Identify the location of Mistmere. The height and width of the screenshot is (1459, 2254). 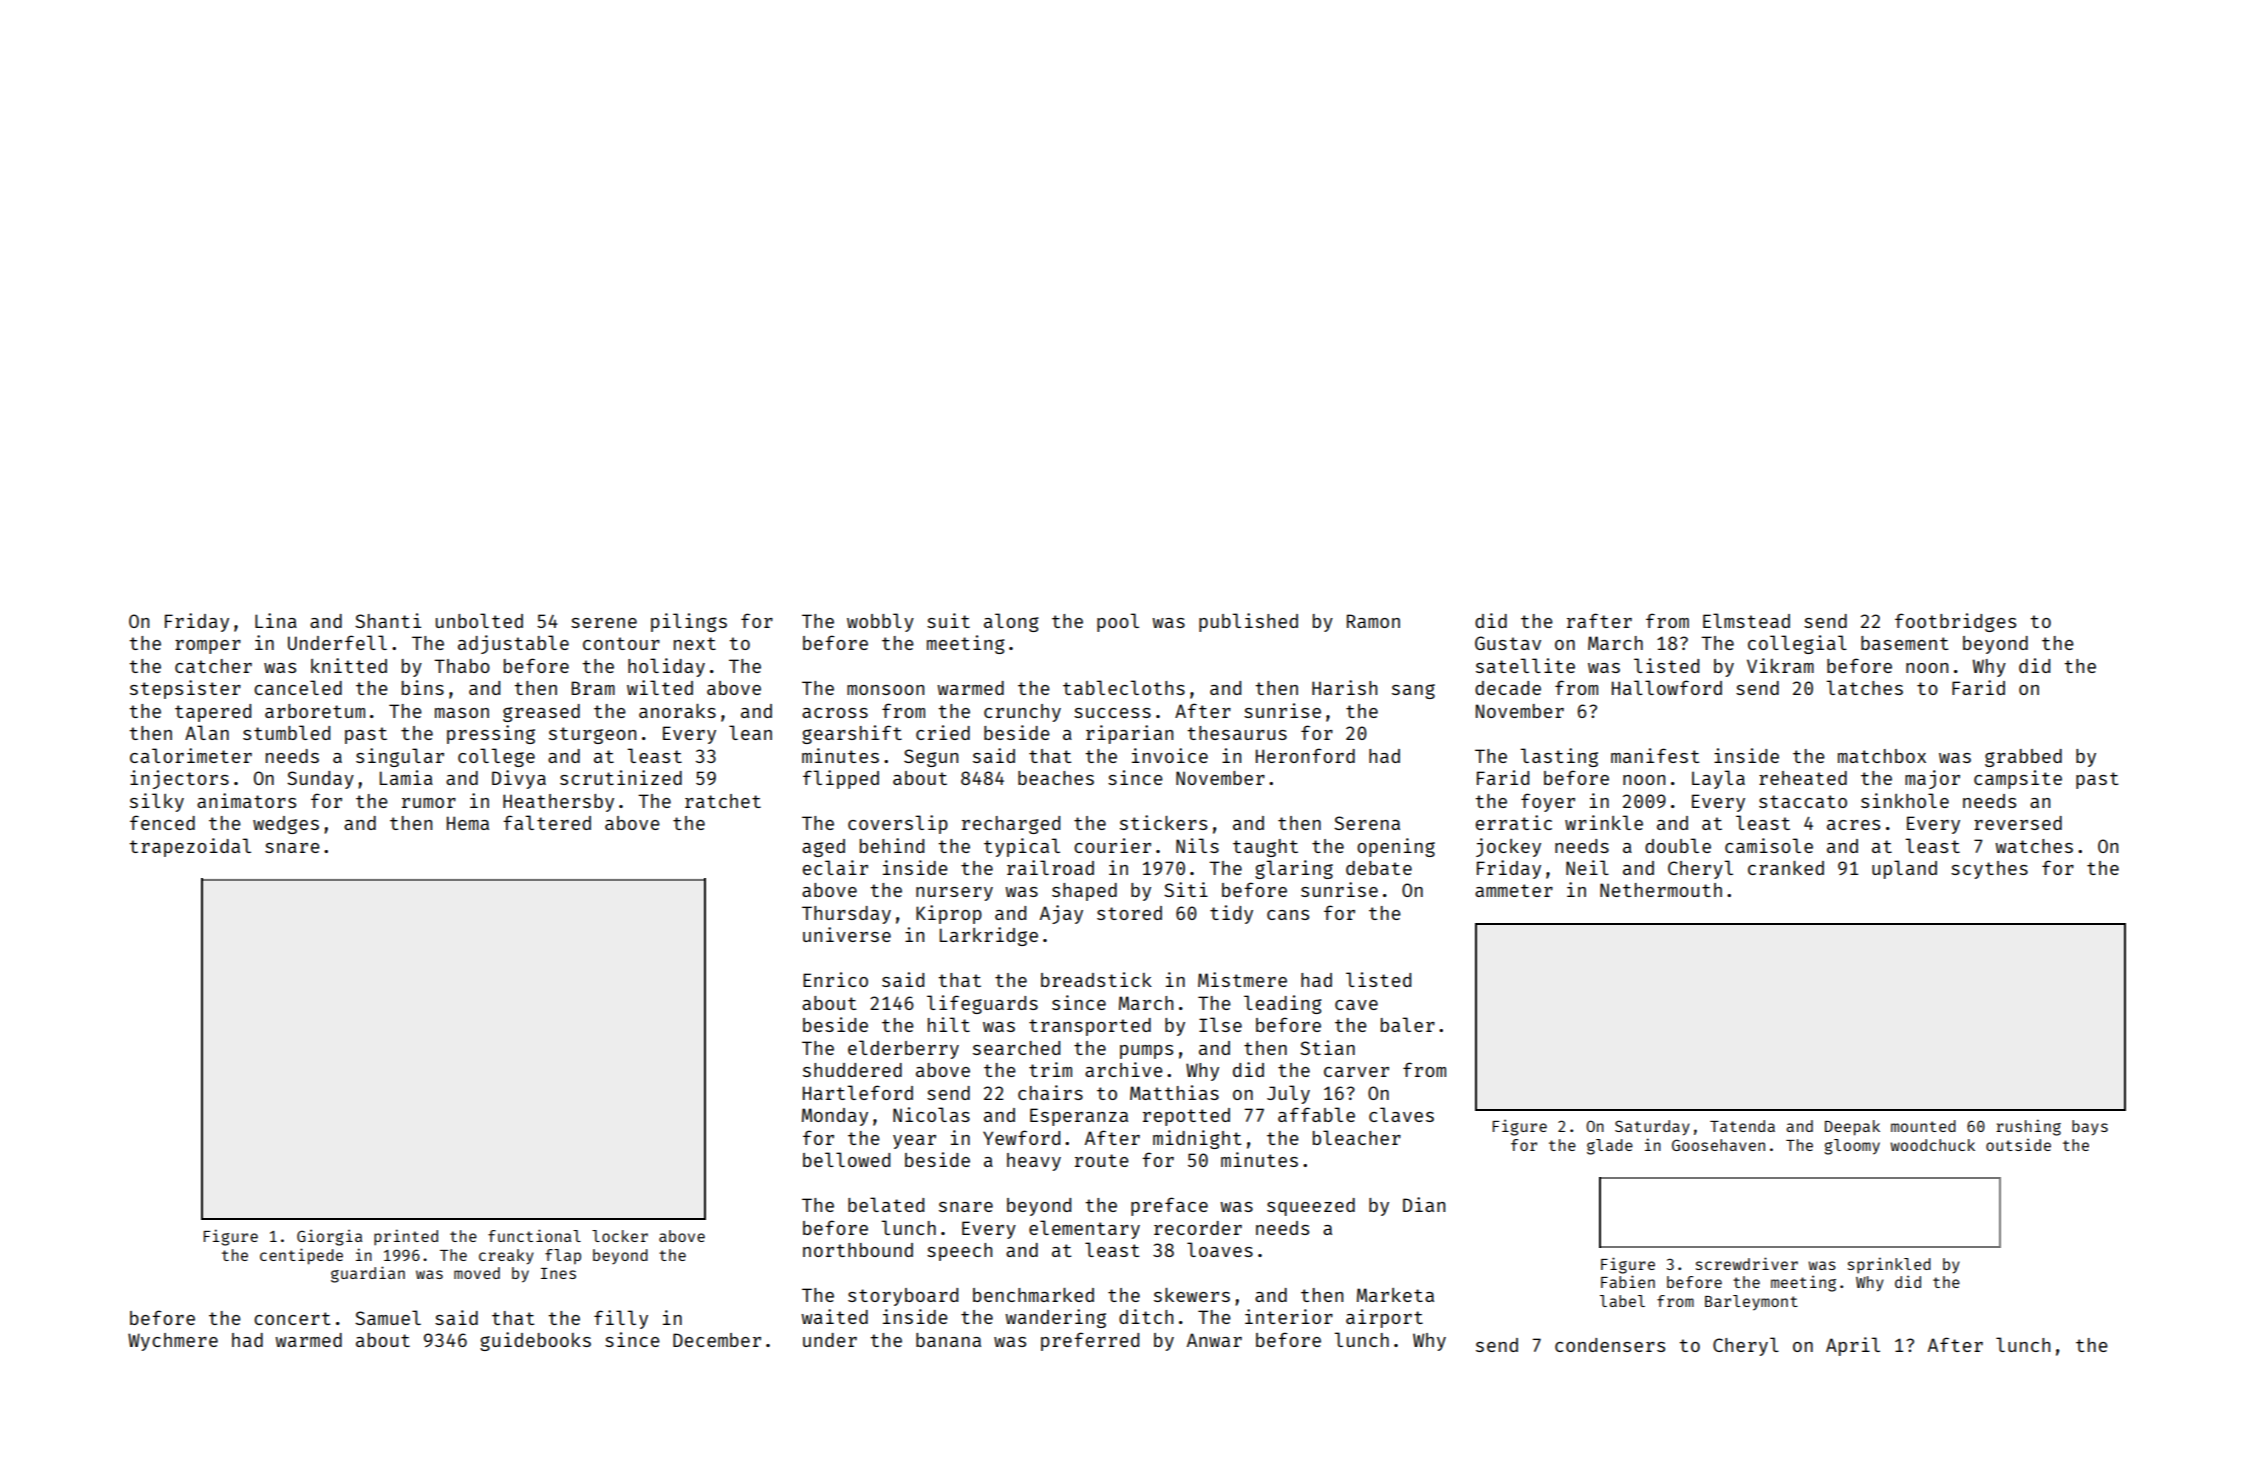
(1242, 979).
